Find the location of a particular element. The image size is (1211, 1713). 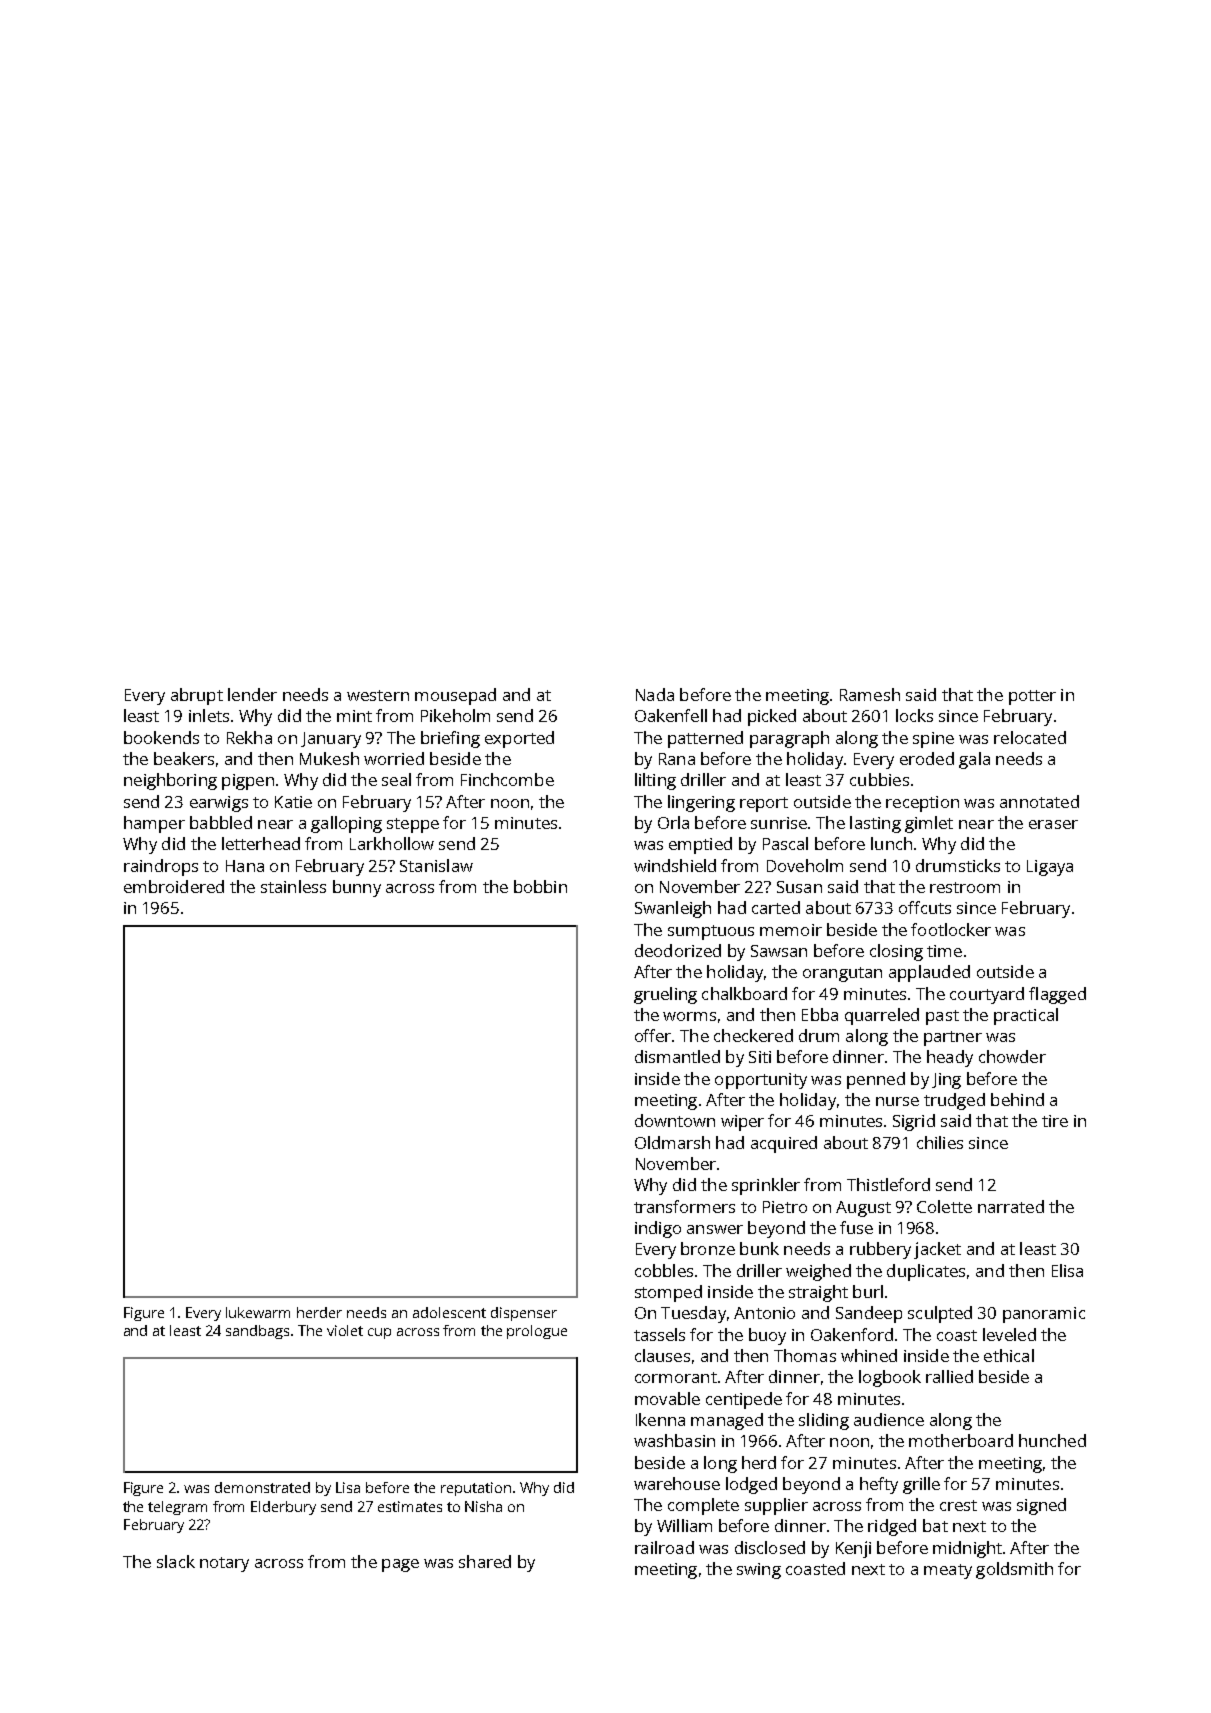

western is located at coordinates (378, 695).
